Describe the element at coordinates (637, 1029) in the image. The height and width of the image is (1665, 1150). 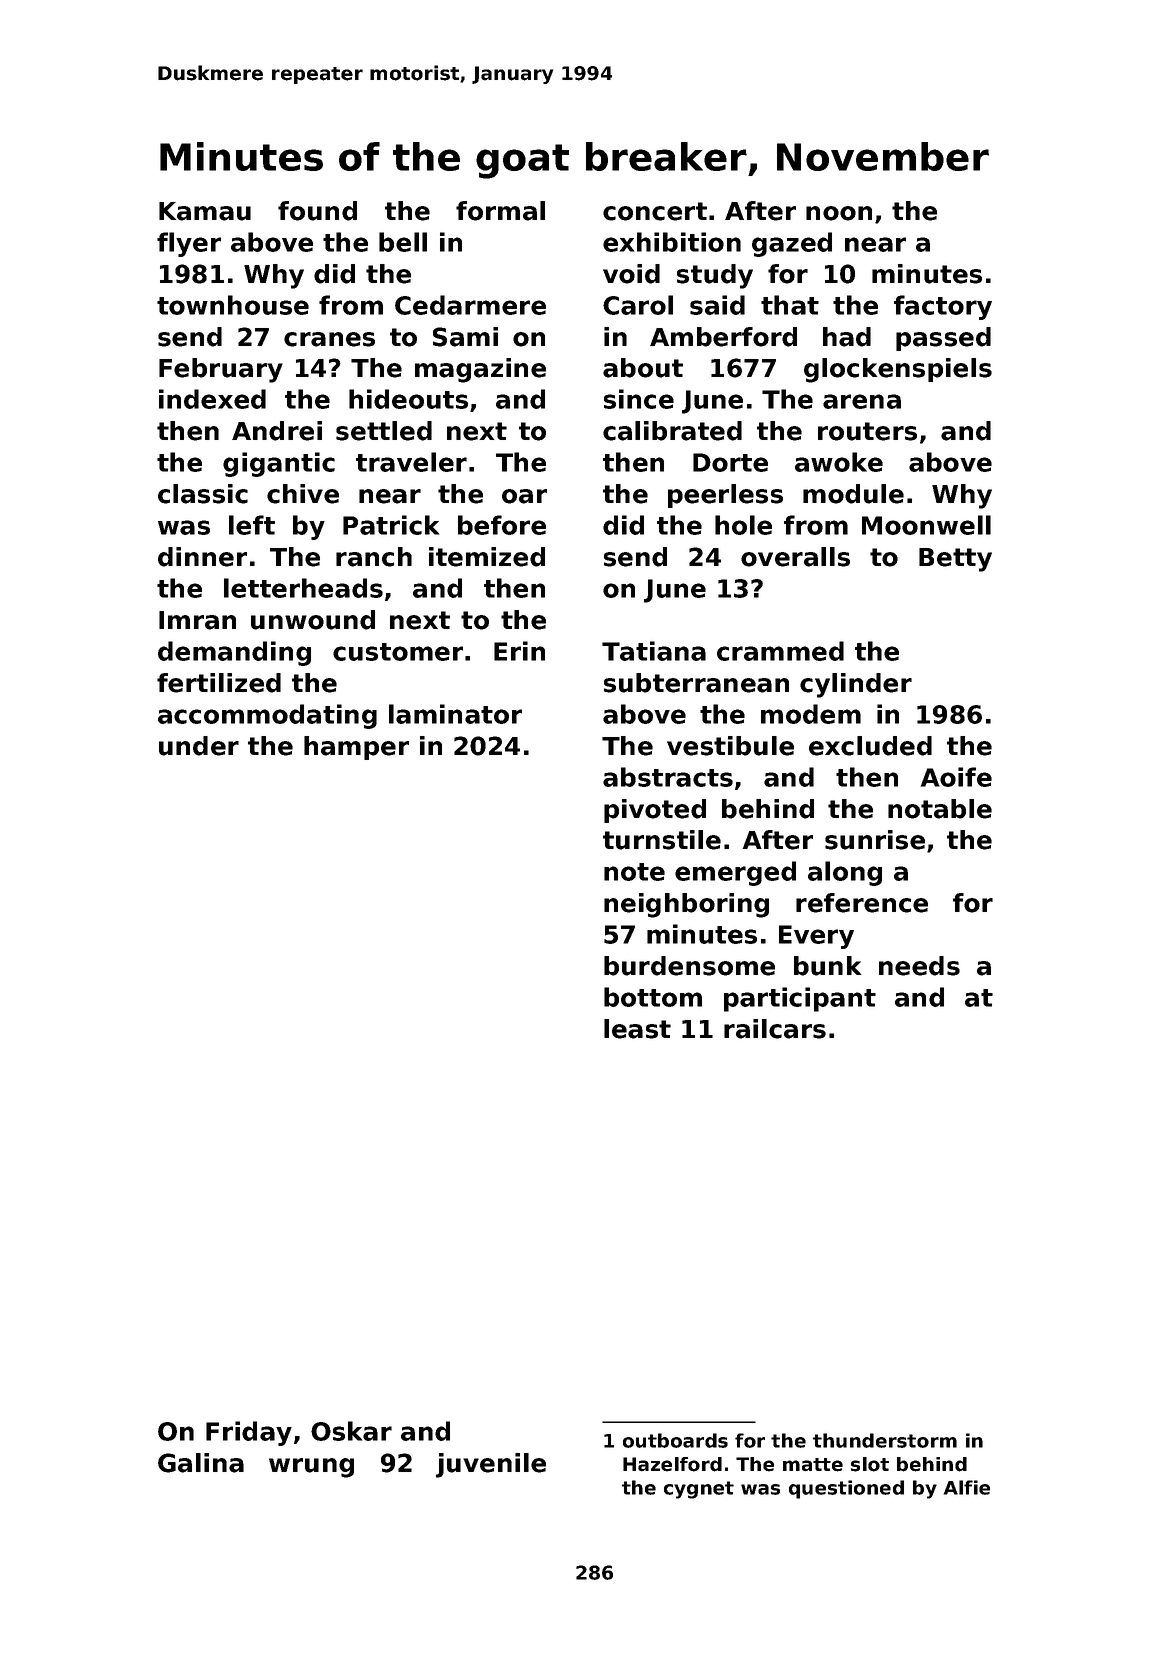
I see `least` at that location.
